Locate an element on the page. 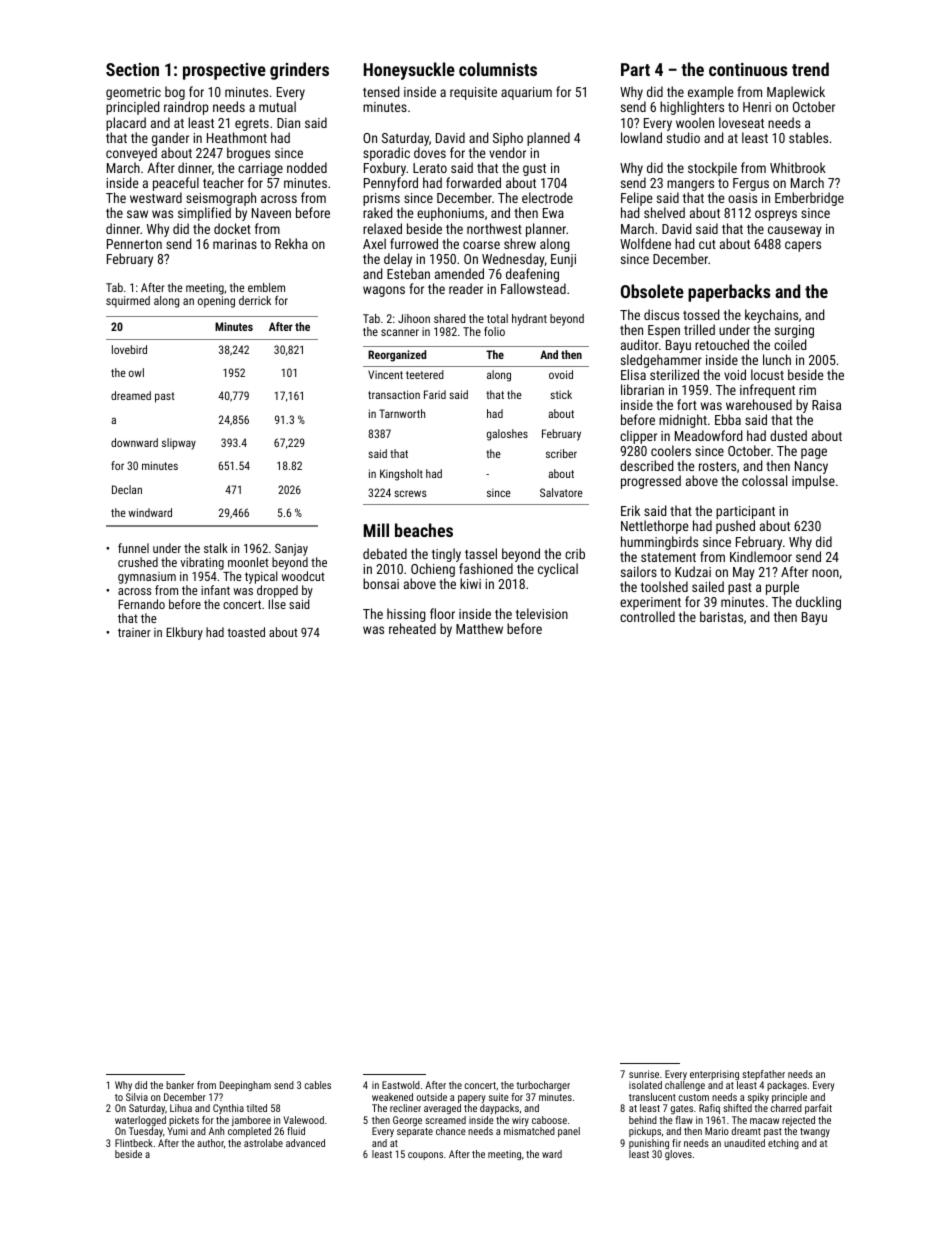  television is located at coordinates (542, 613).
